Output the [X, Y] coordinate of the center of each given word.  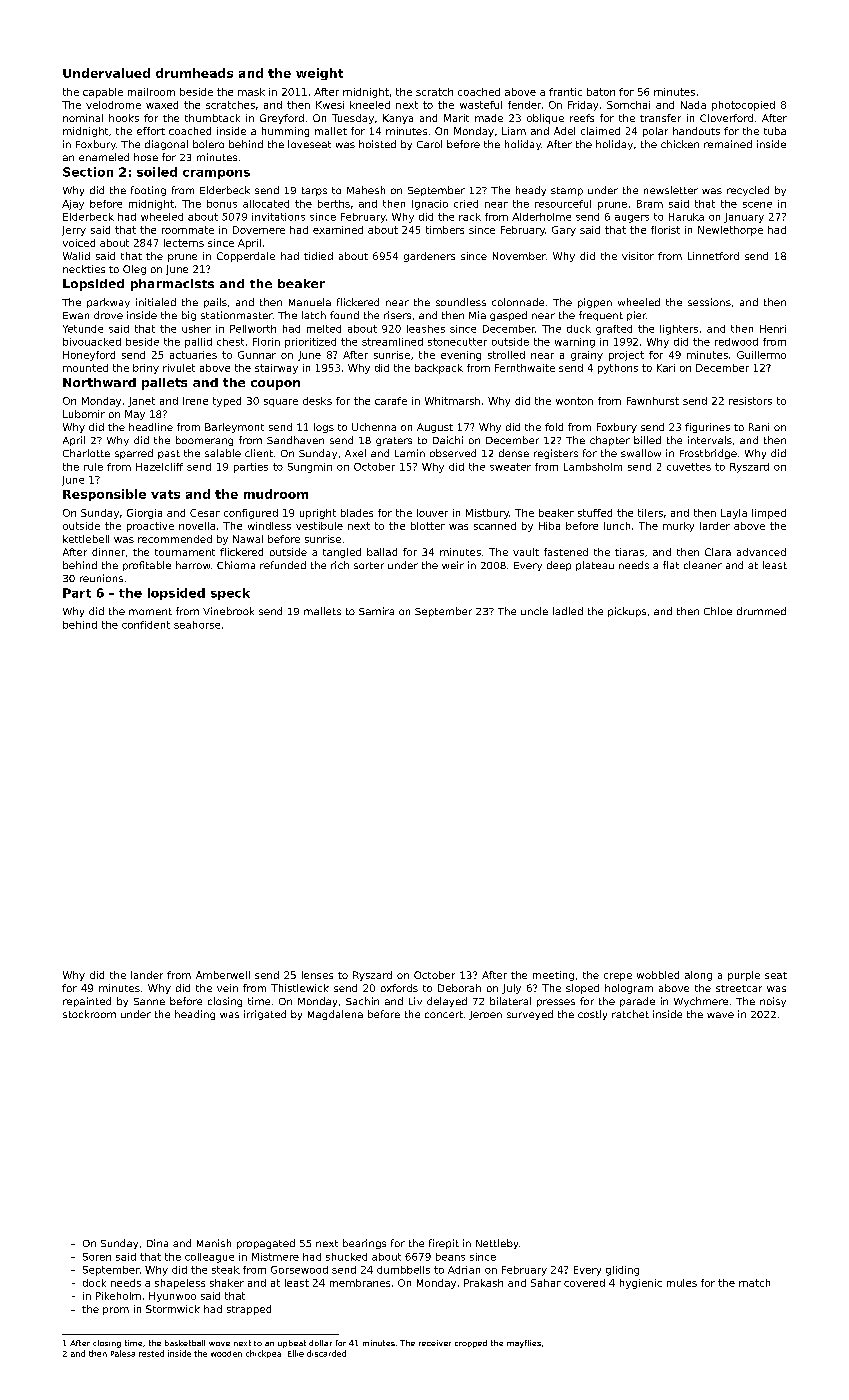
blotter [428, 526]
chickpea [263, 1354]
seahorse [197, 625]
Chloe [718, 611]
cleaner [703, 565]
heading [195, 1015]
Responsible [104, 495]
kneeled [370, 105]
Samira [376, 611]
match [754, 1283]
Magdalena [335, 1015]
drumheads [194, 73]
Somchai [628, 105]
